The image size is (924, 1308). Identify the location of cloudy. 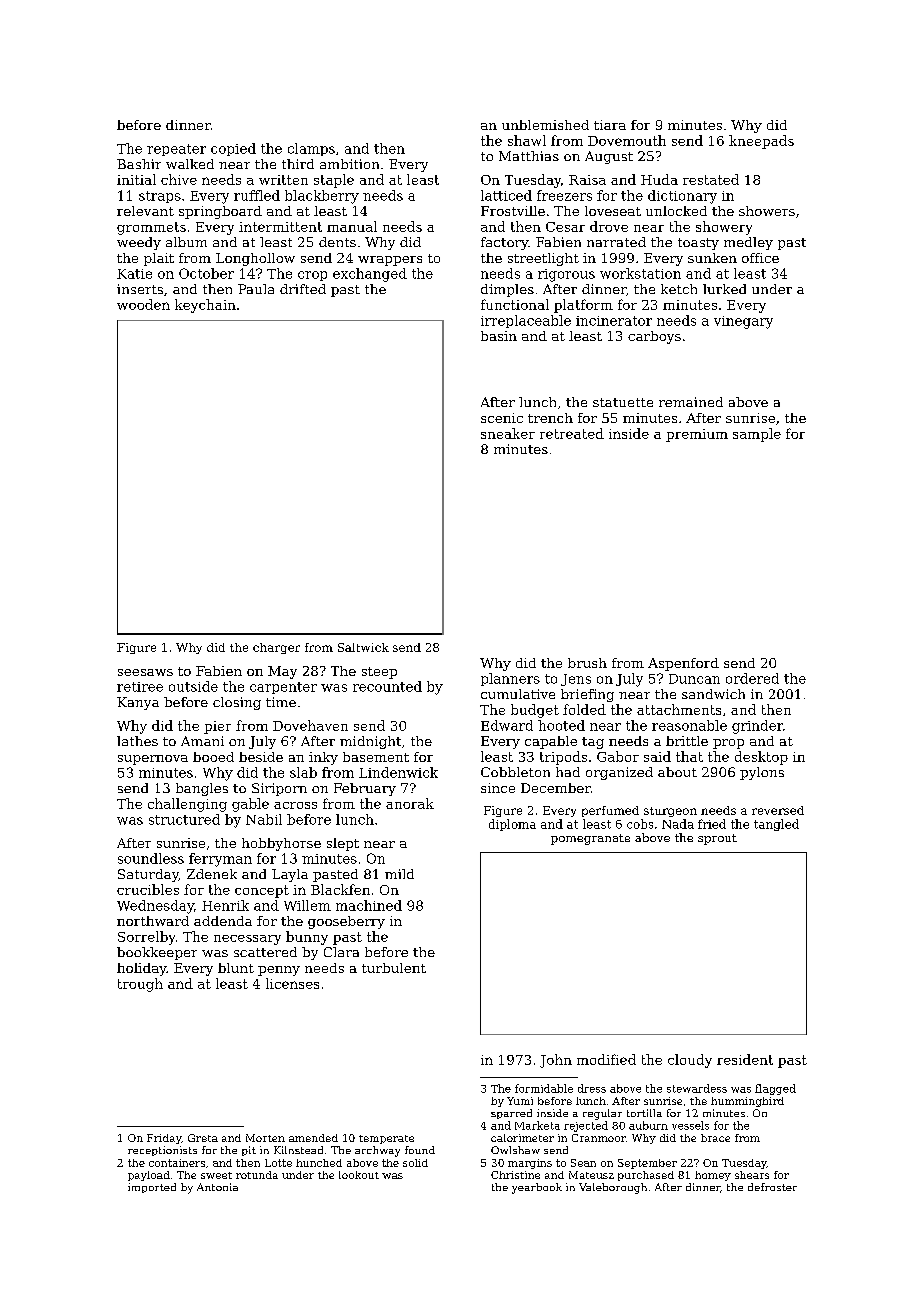
(690, 1061).
